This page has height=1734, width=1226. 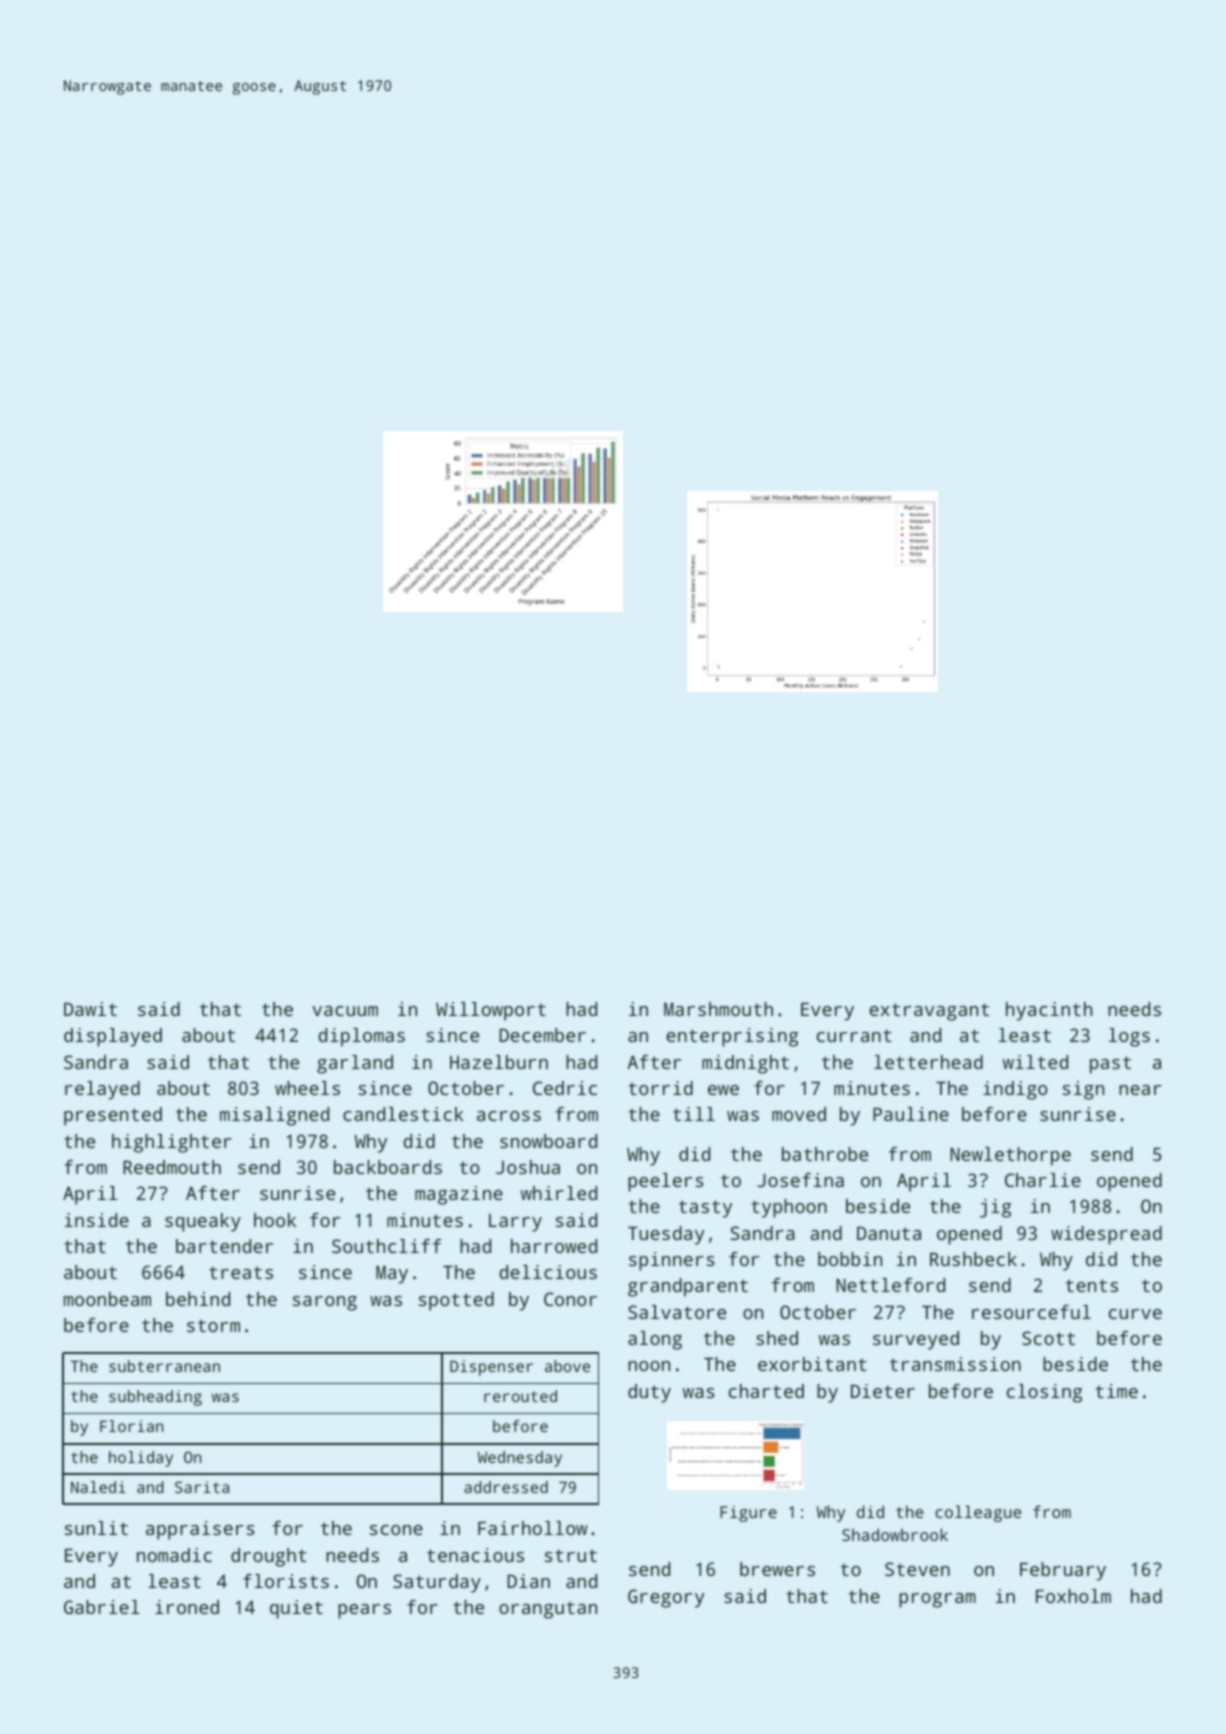 I want to click on closing, so click(x=1044, y=1393).
